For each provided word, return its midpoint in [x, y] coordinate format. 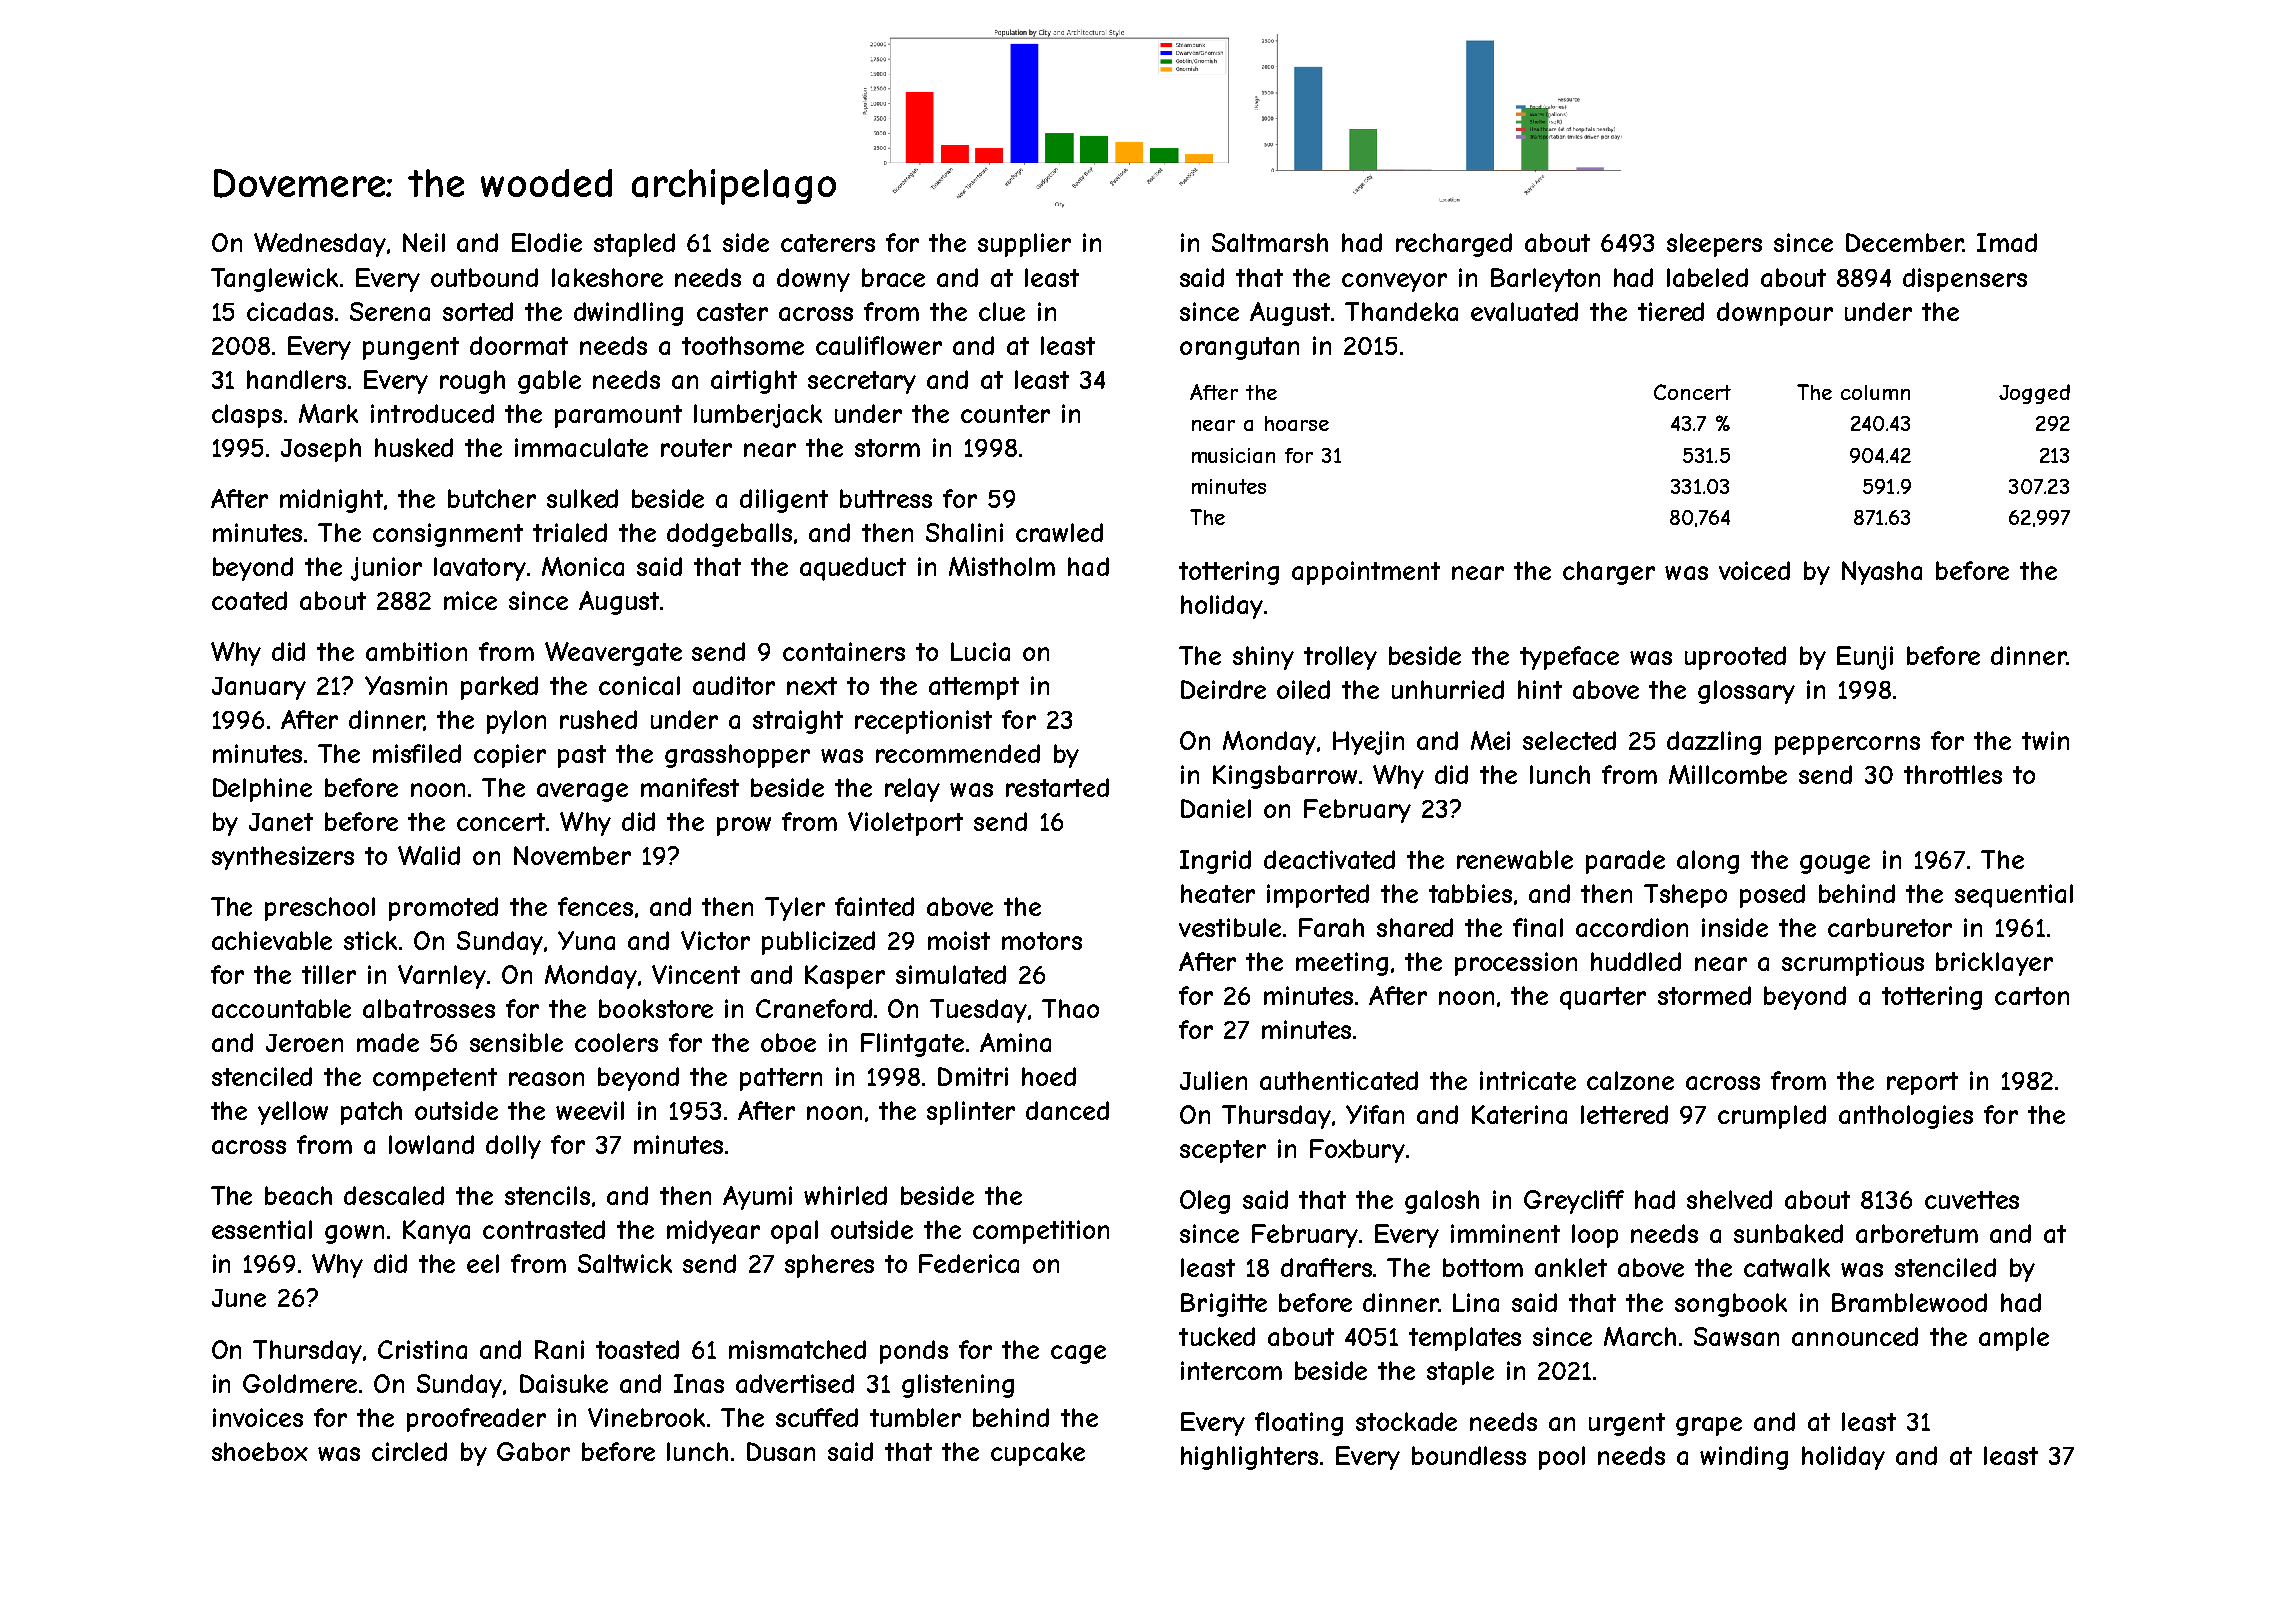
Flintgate [912, 1045]
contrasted [544, 1229]
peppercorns [1847, 745]
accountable [281, 1008]
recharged [1454, 245]
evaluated [1524, 311]
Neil [424, 242]
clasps [247, 416]
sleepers [1714, 245]
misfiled [417, 753]
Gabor [533, 1451]
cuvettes [1972, 1200]
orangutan [1239, 348]
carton [2032, 996]
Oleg [1205, 1202]
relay [912, 790]
